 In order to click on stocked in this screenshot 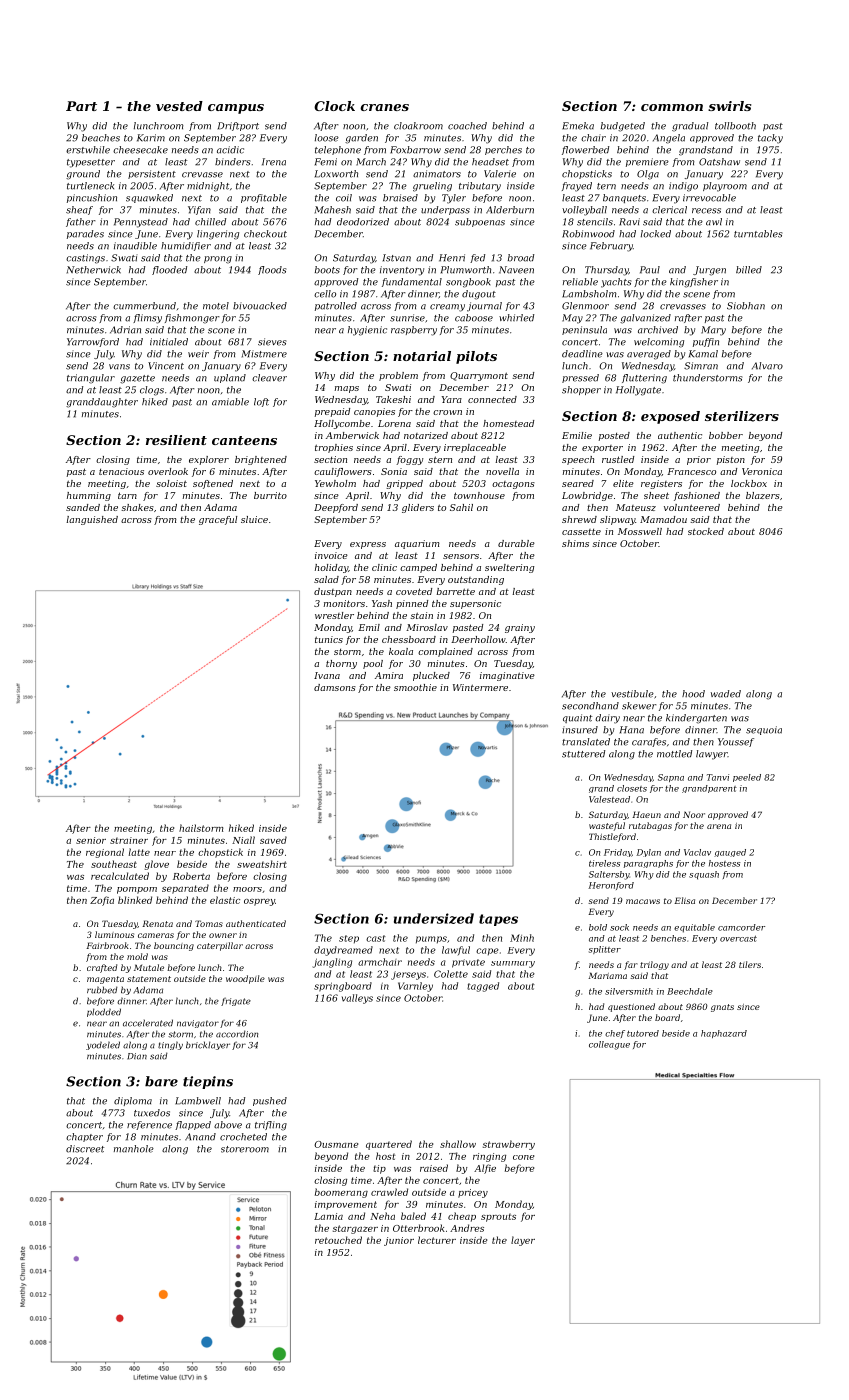, I will do `click(706, 531)`.
